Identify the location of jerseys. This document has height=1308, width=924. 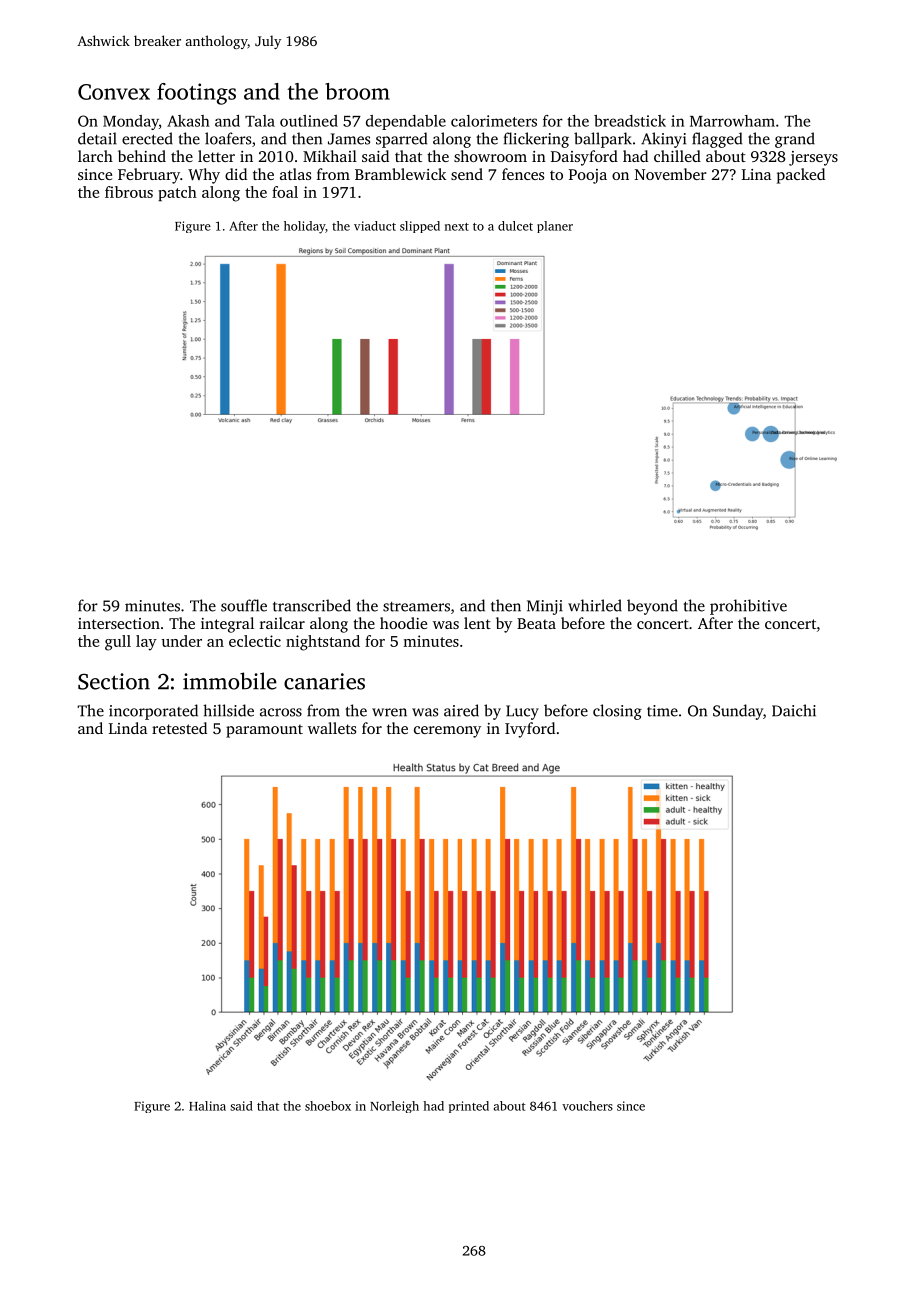
(813, 158).
